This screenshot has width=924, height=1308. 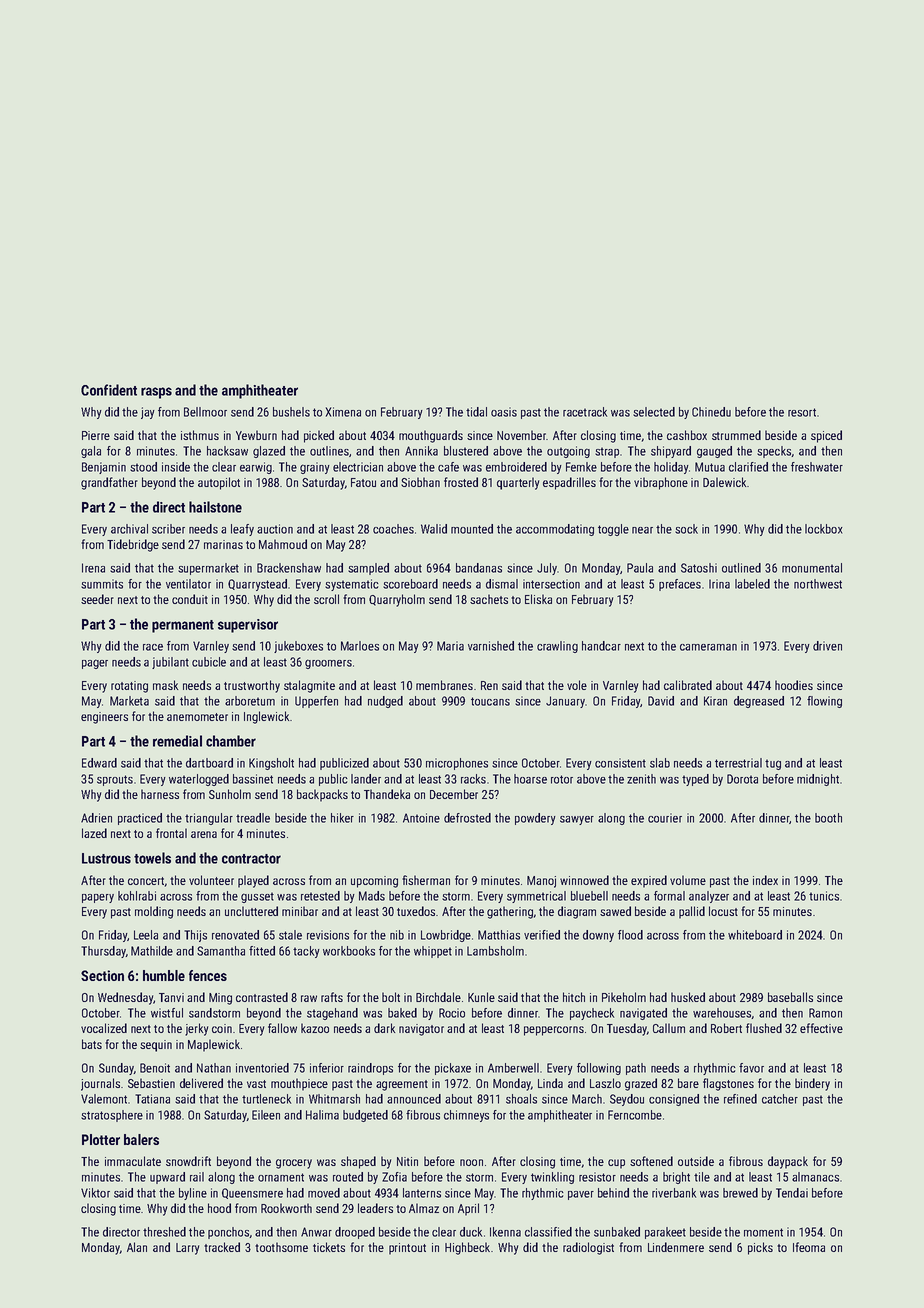 I want to click on spiced, so click(x=826, y=436).
